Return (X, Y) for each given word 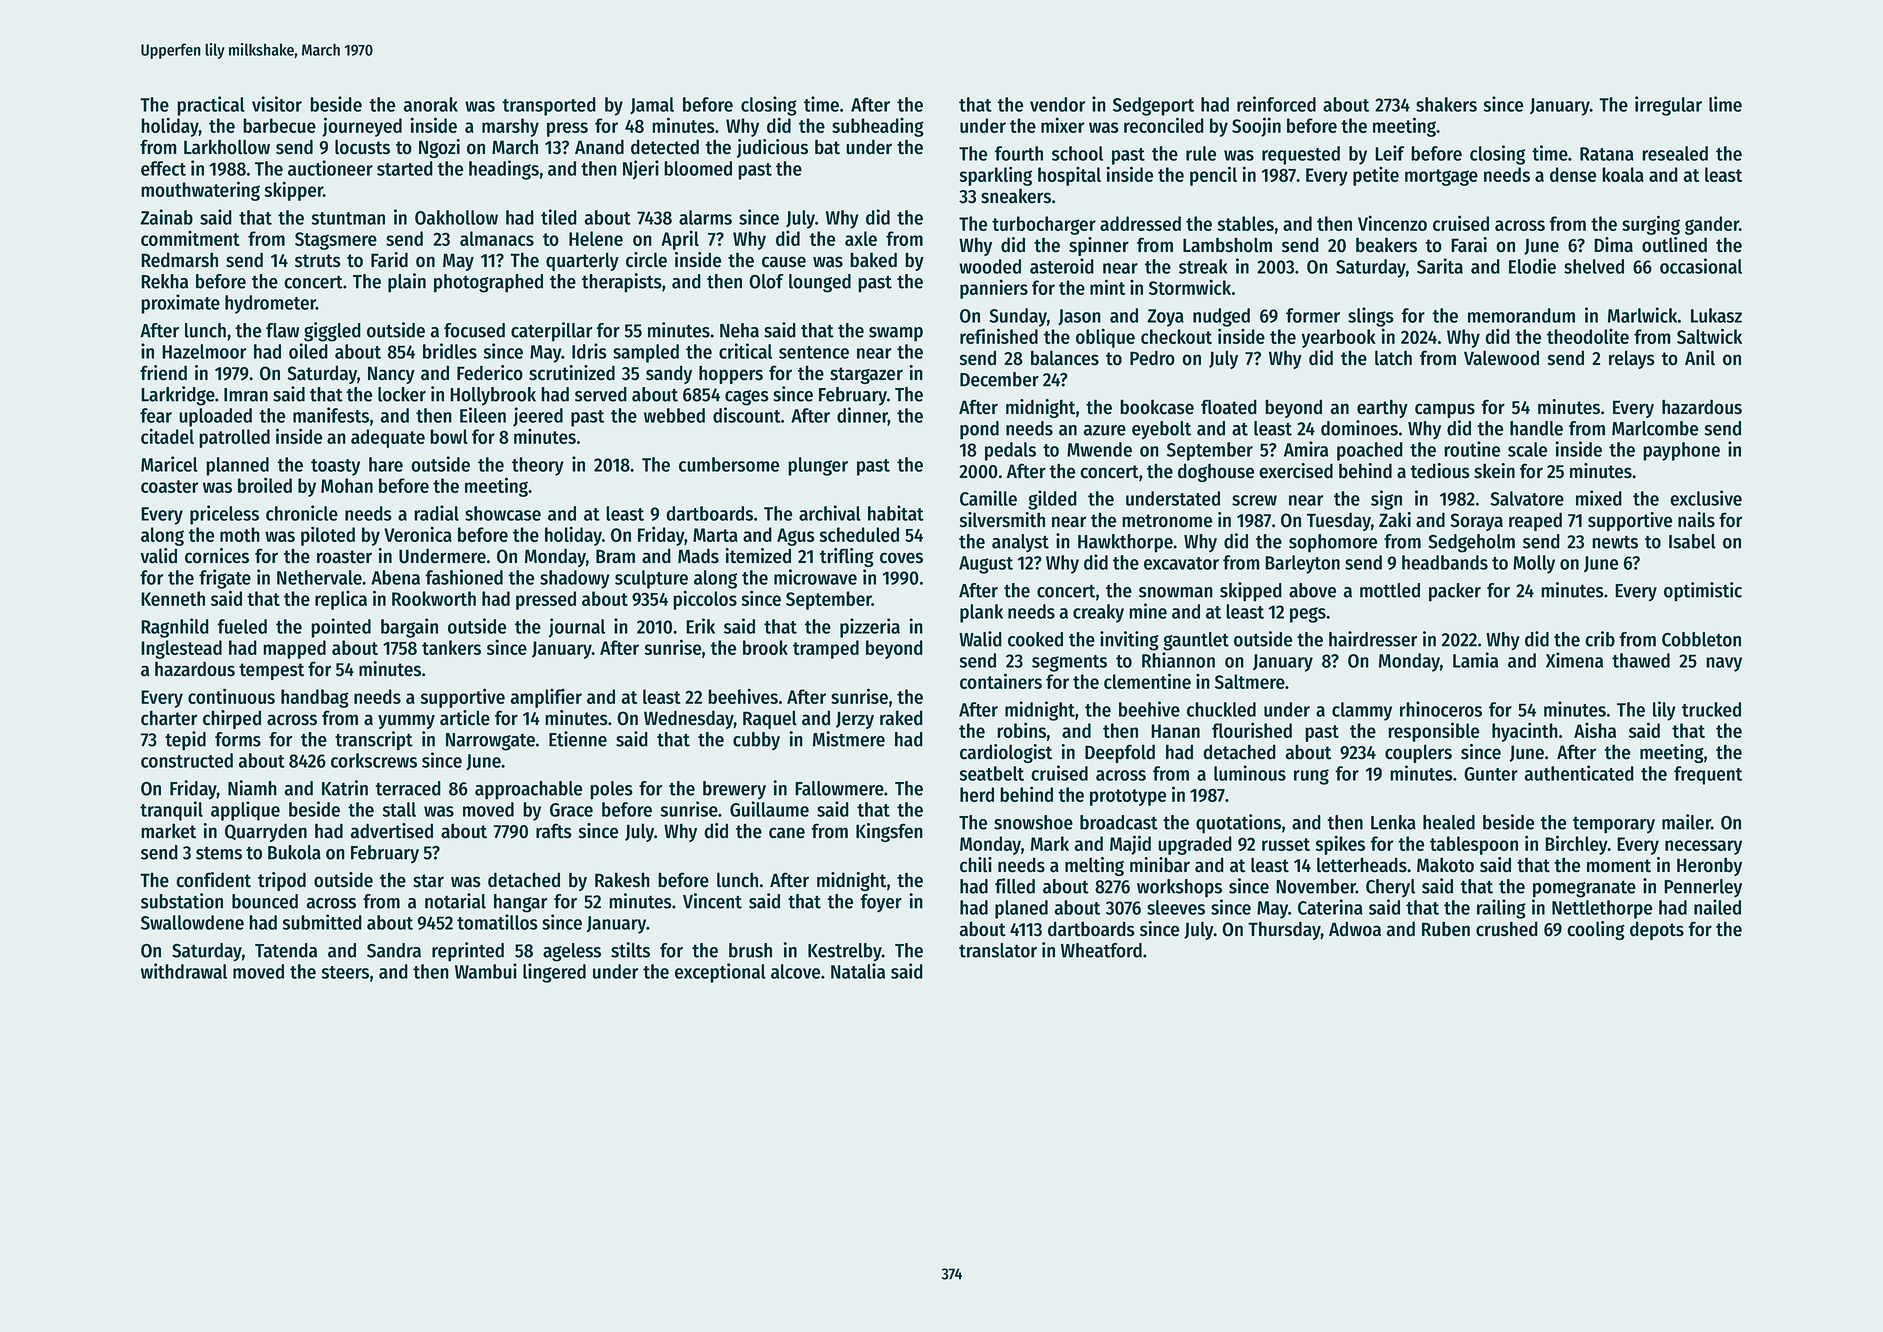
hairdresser (1373, 639)
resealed (1675, 153)
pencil (1213, 176)
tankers (451, 647)
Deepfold (1120, 753)
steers (345, 972)
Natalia (858, 971)
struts (318, 261)
